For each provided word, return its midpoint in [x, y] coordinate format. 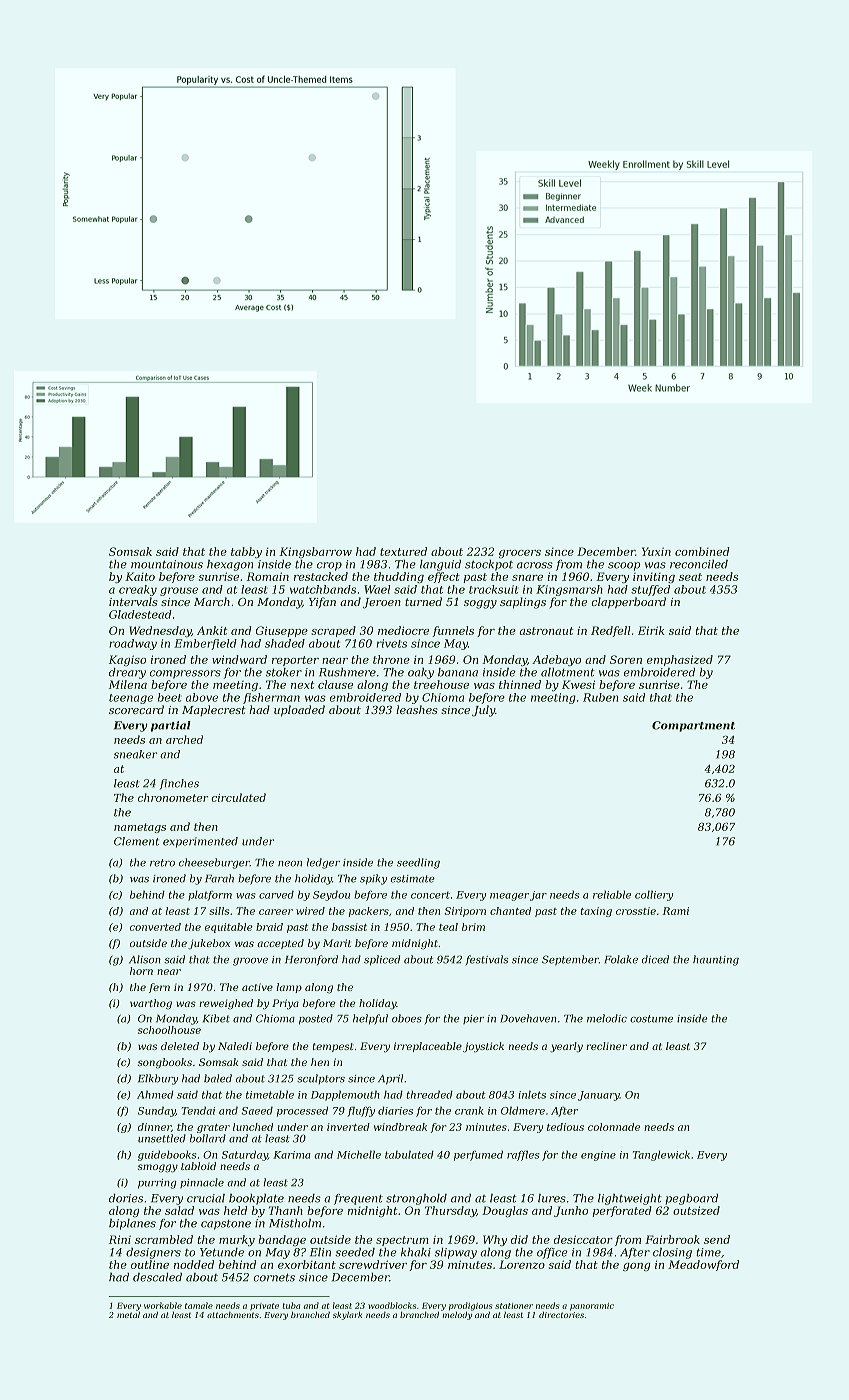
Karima [292, 1155]
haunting [716, 960]
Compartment [693, 726]
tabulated [409, 1154]
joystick [483, 1047]
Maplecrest [214, 710]
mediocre [403, 630]
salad [179, 1210]
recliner [606, 1046]
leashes [417, 709]
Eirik [651, 630]
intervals [133, 601]
